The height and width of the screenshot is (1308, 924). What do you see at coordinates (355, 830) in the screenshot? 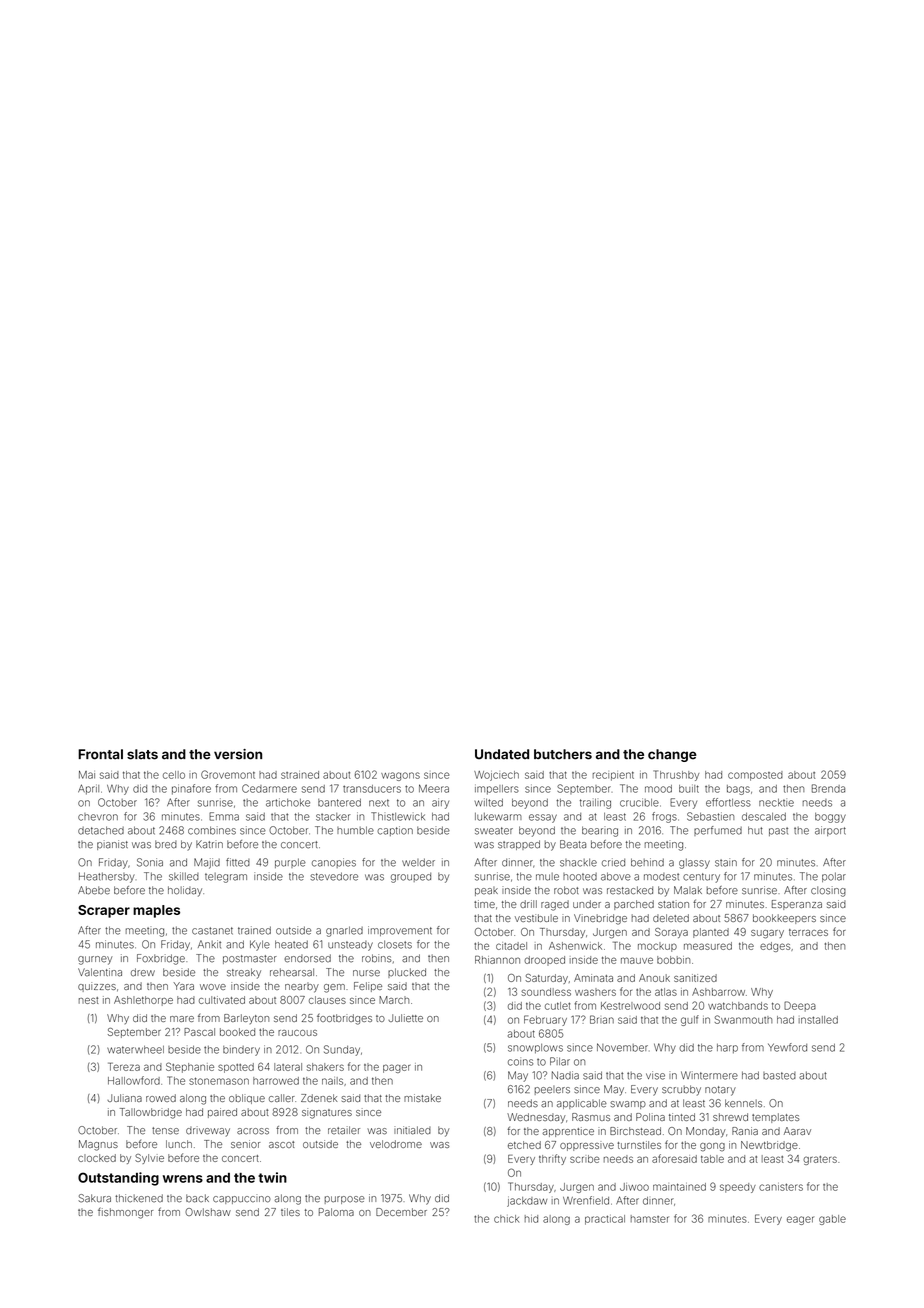
I see `humble` at bounding box center [355, 830].
